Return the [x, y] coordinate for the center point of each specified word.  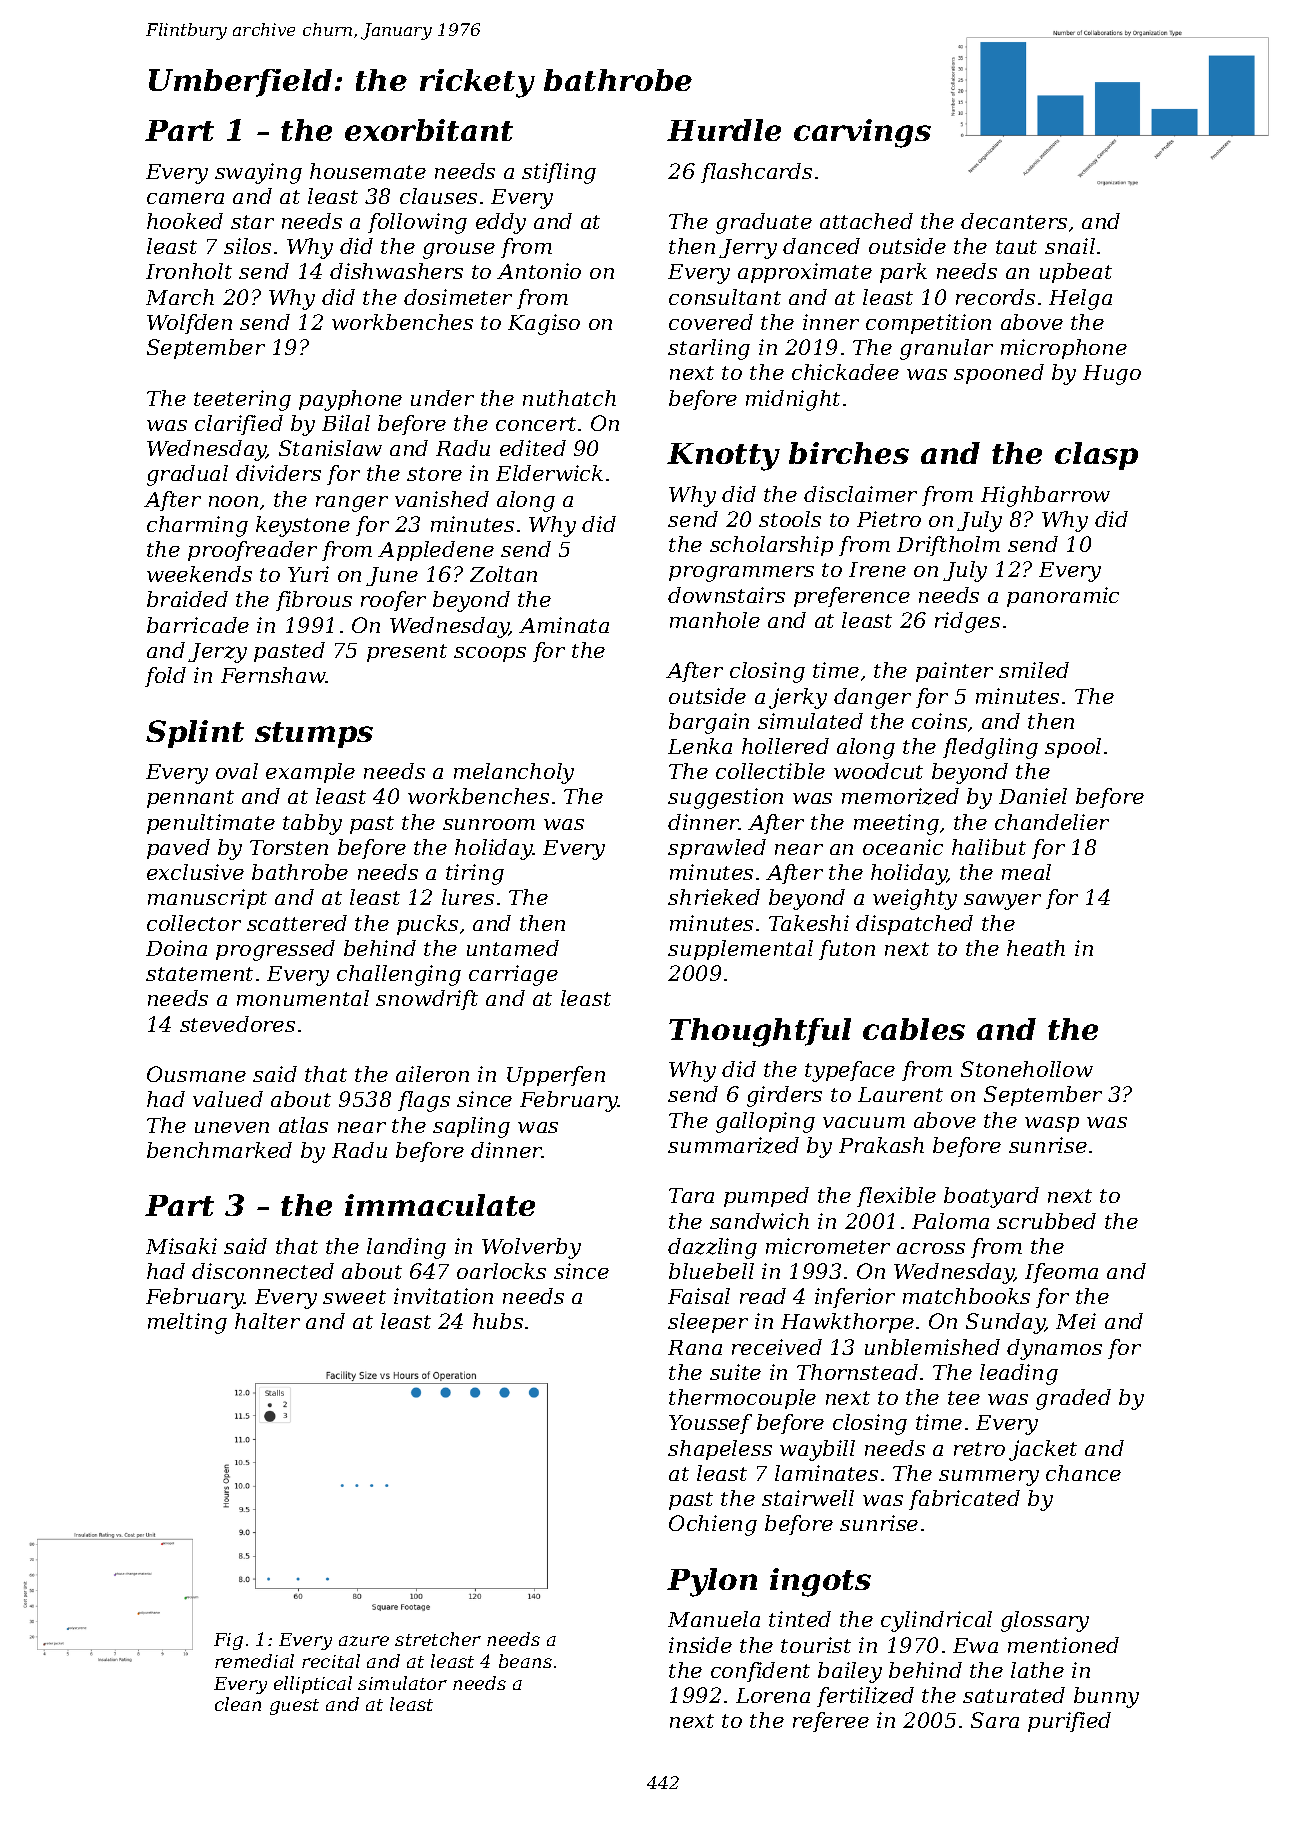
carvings [862, 133]
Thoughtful [760, 1032]
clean [238, 1704]
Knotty [723, 457]
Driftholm [948, 546]
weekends [199, 574]
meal [1026, 872]
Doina [176, 948]
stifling [559, 173]
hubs [498, 1321]
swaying [258, 173]
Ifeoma [1061, 1273]
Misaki [181, 1246]
